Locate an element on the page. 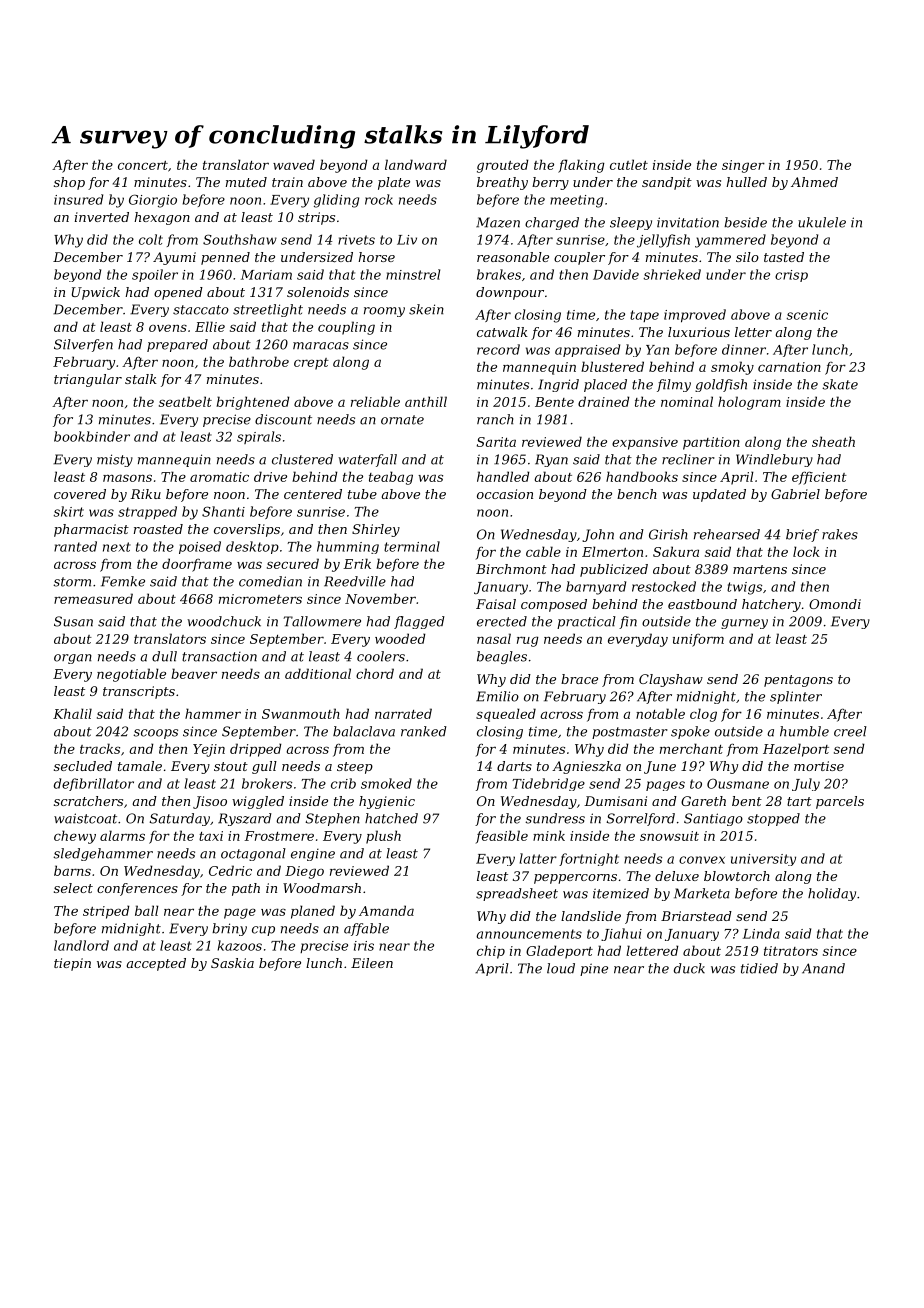 This image has width=924, height=1308. tiepin is located at coordinates (72, 964).
